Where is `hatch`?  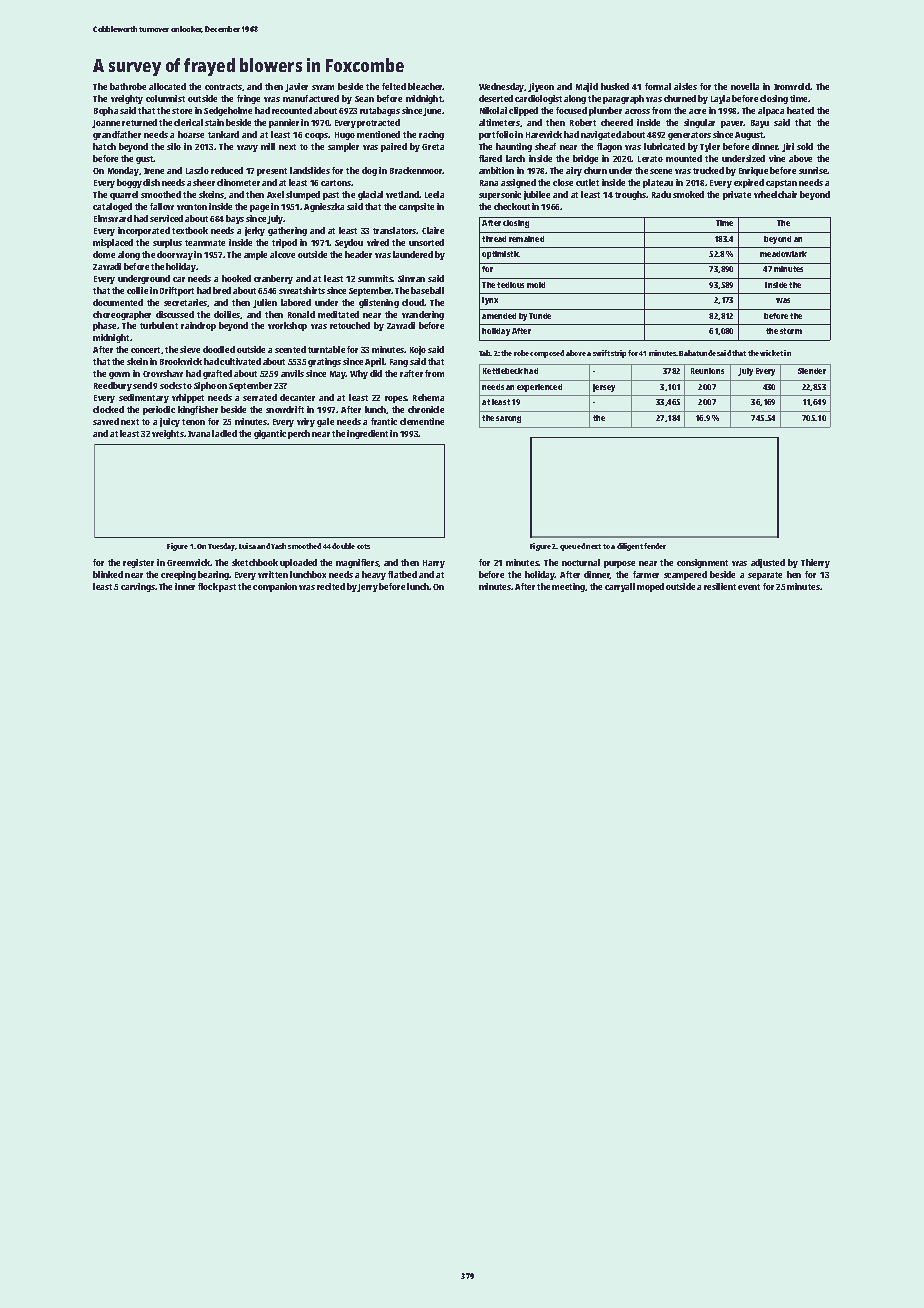
hatch is located at coordinates (104, 146).
